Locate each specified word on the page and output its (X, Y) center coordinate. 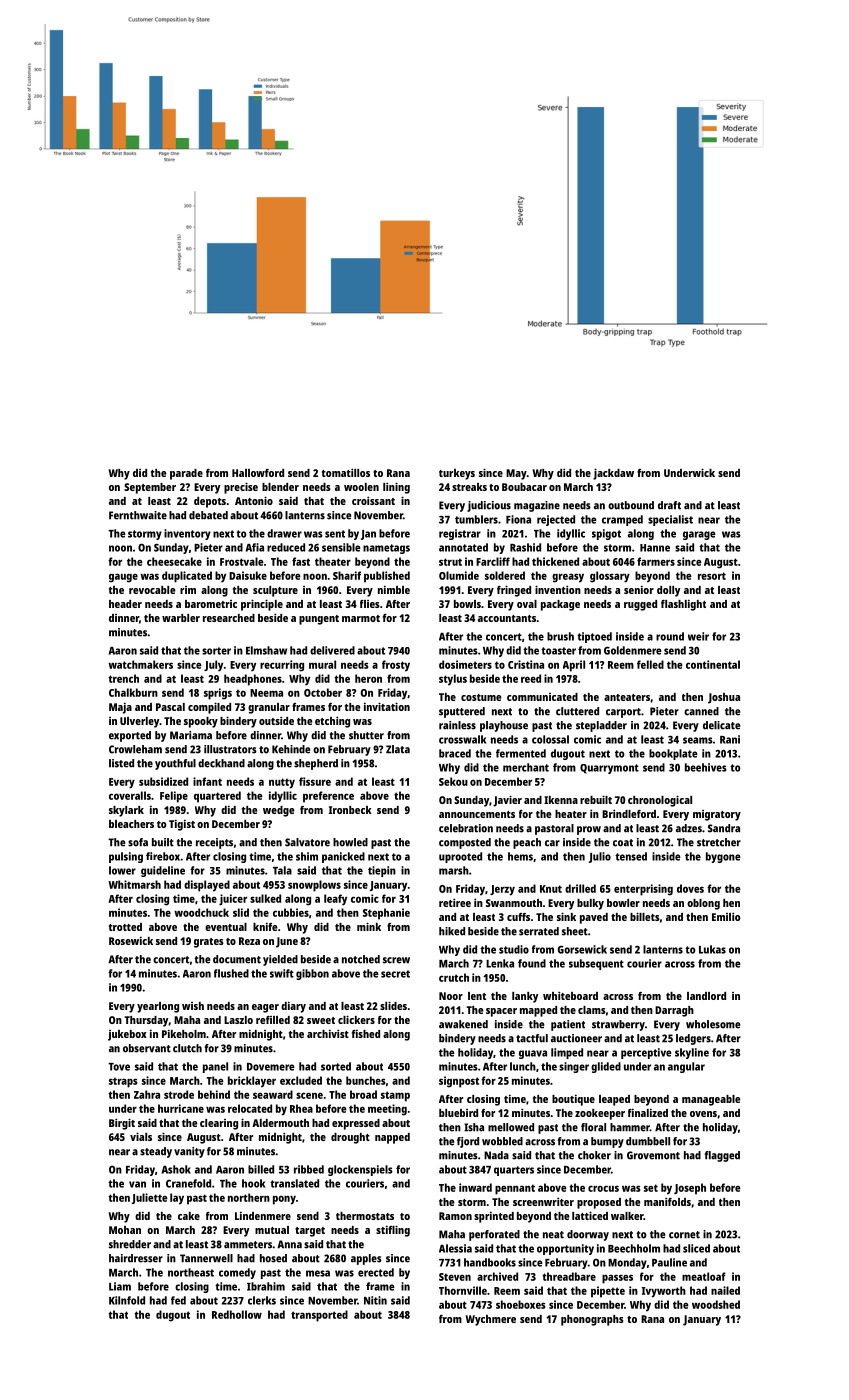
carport (623, 713)
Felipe (174, 797)
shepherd (316, 764)
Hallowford (258, 473)
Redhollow (237, 1314)
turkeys (457, 474)
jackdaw (613, 474)
